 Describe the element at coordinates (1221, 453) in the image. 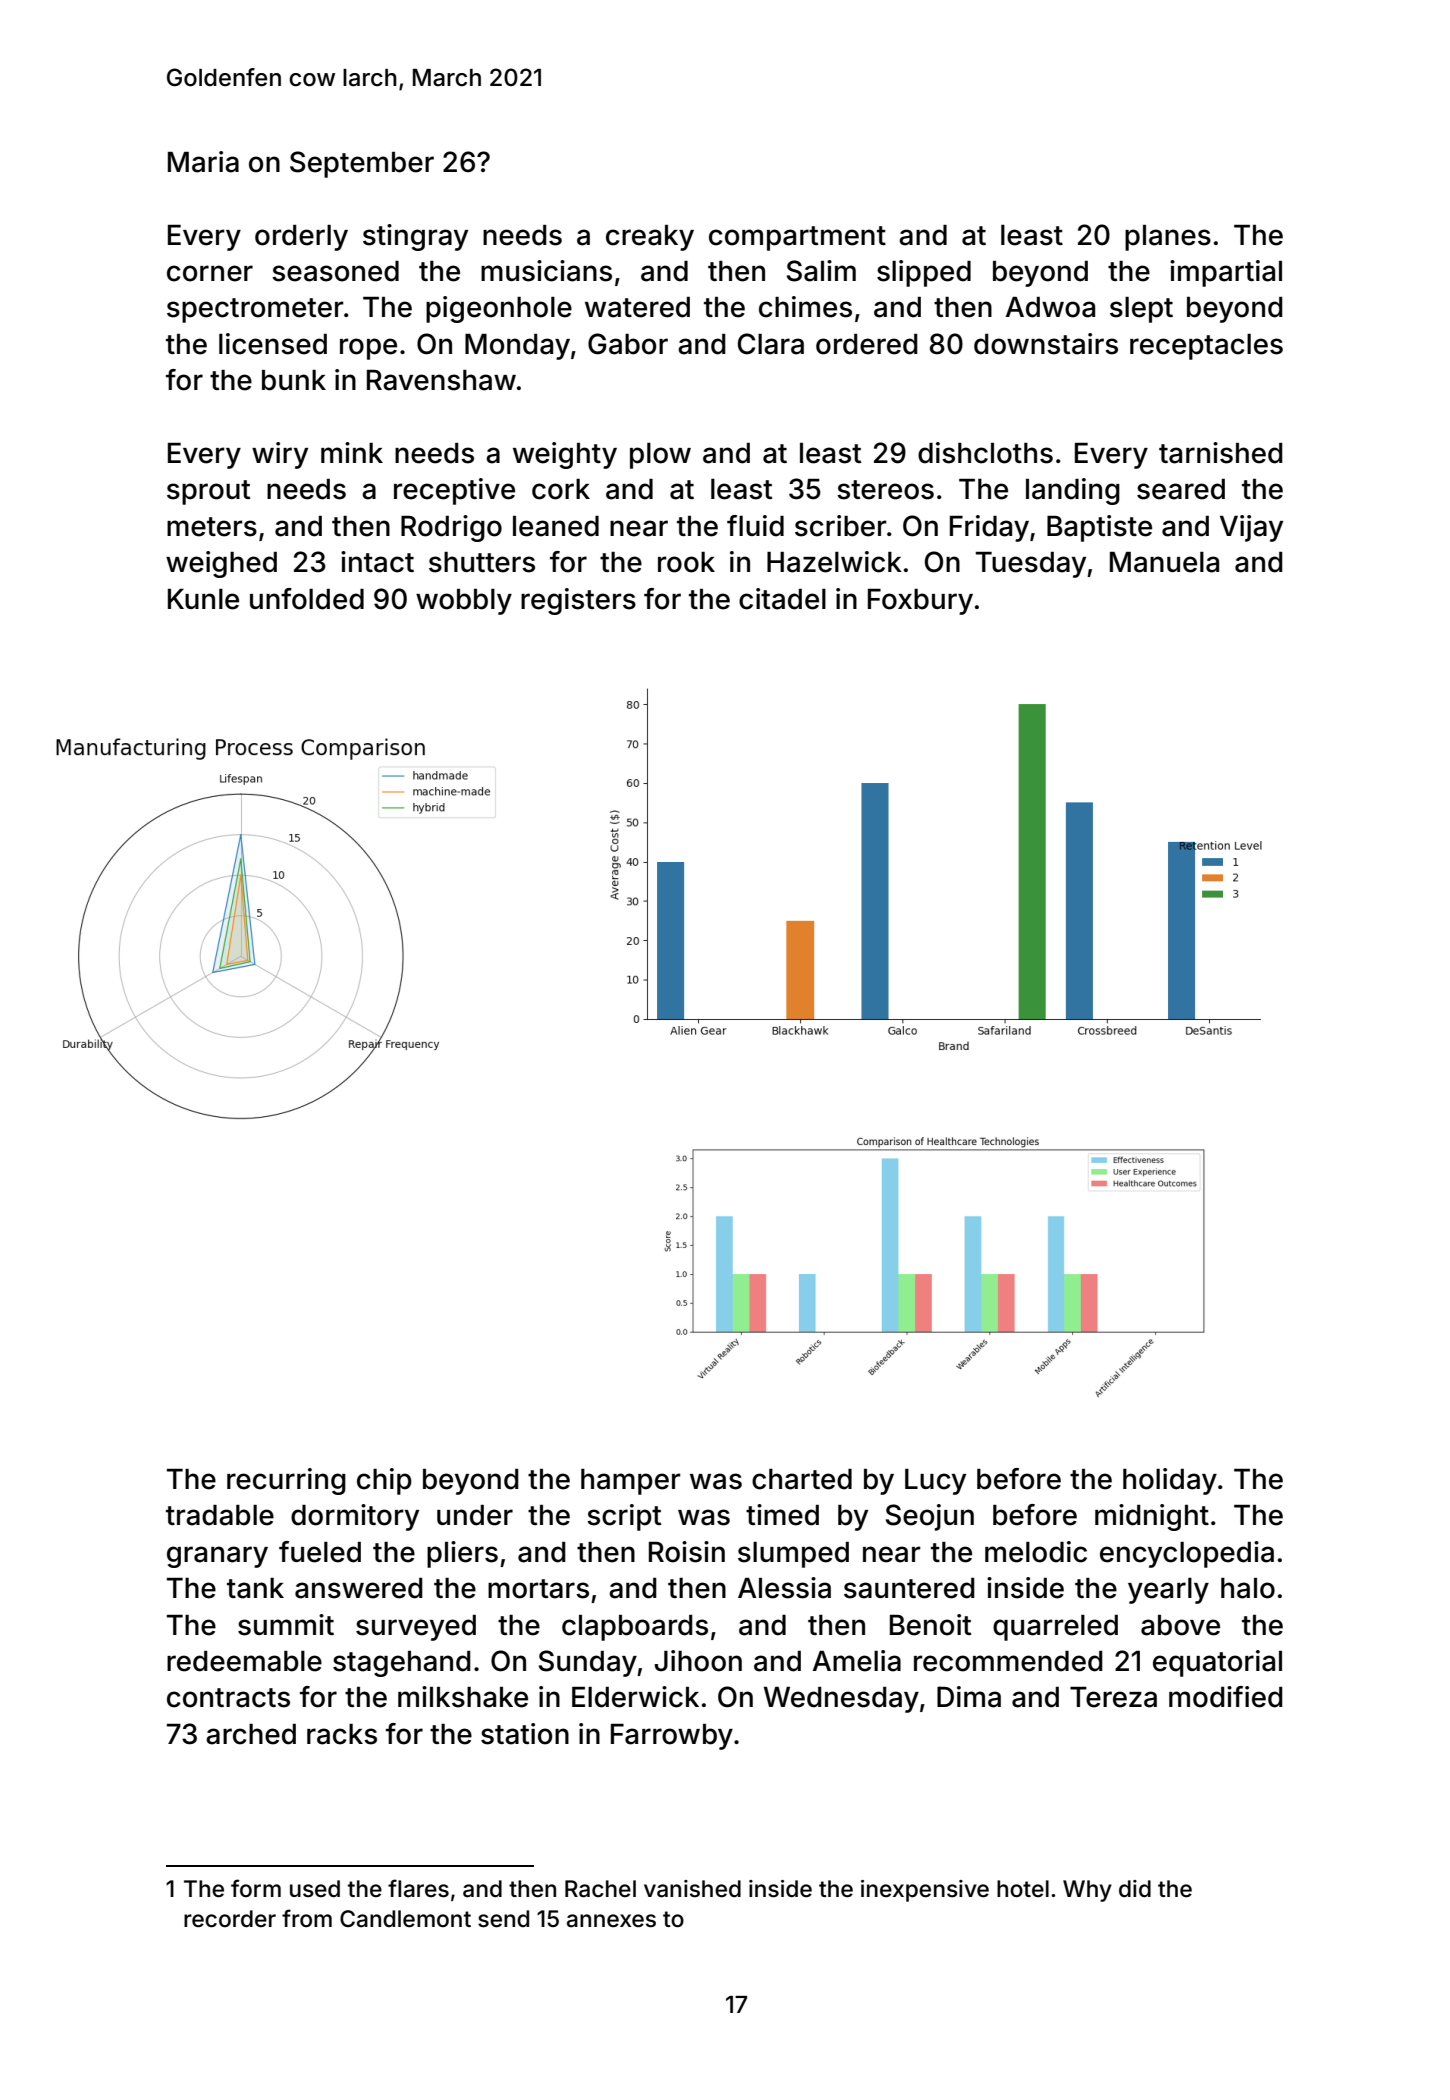

I see `tarnished` at that location.
